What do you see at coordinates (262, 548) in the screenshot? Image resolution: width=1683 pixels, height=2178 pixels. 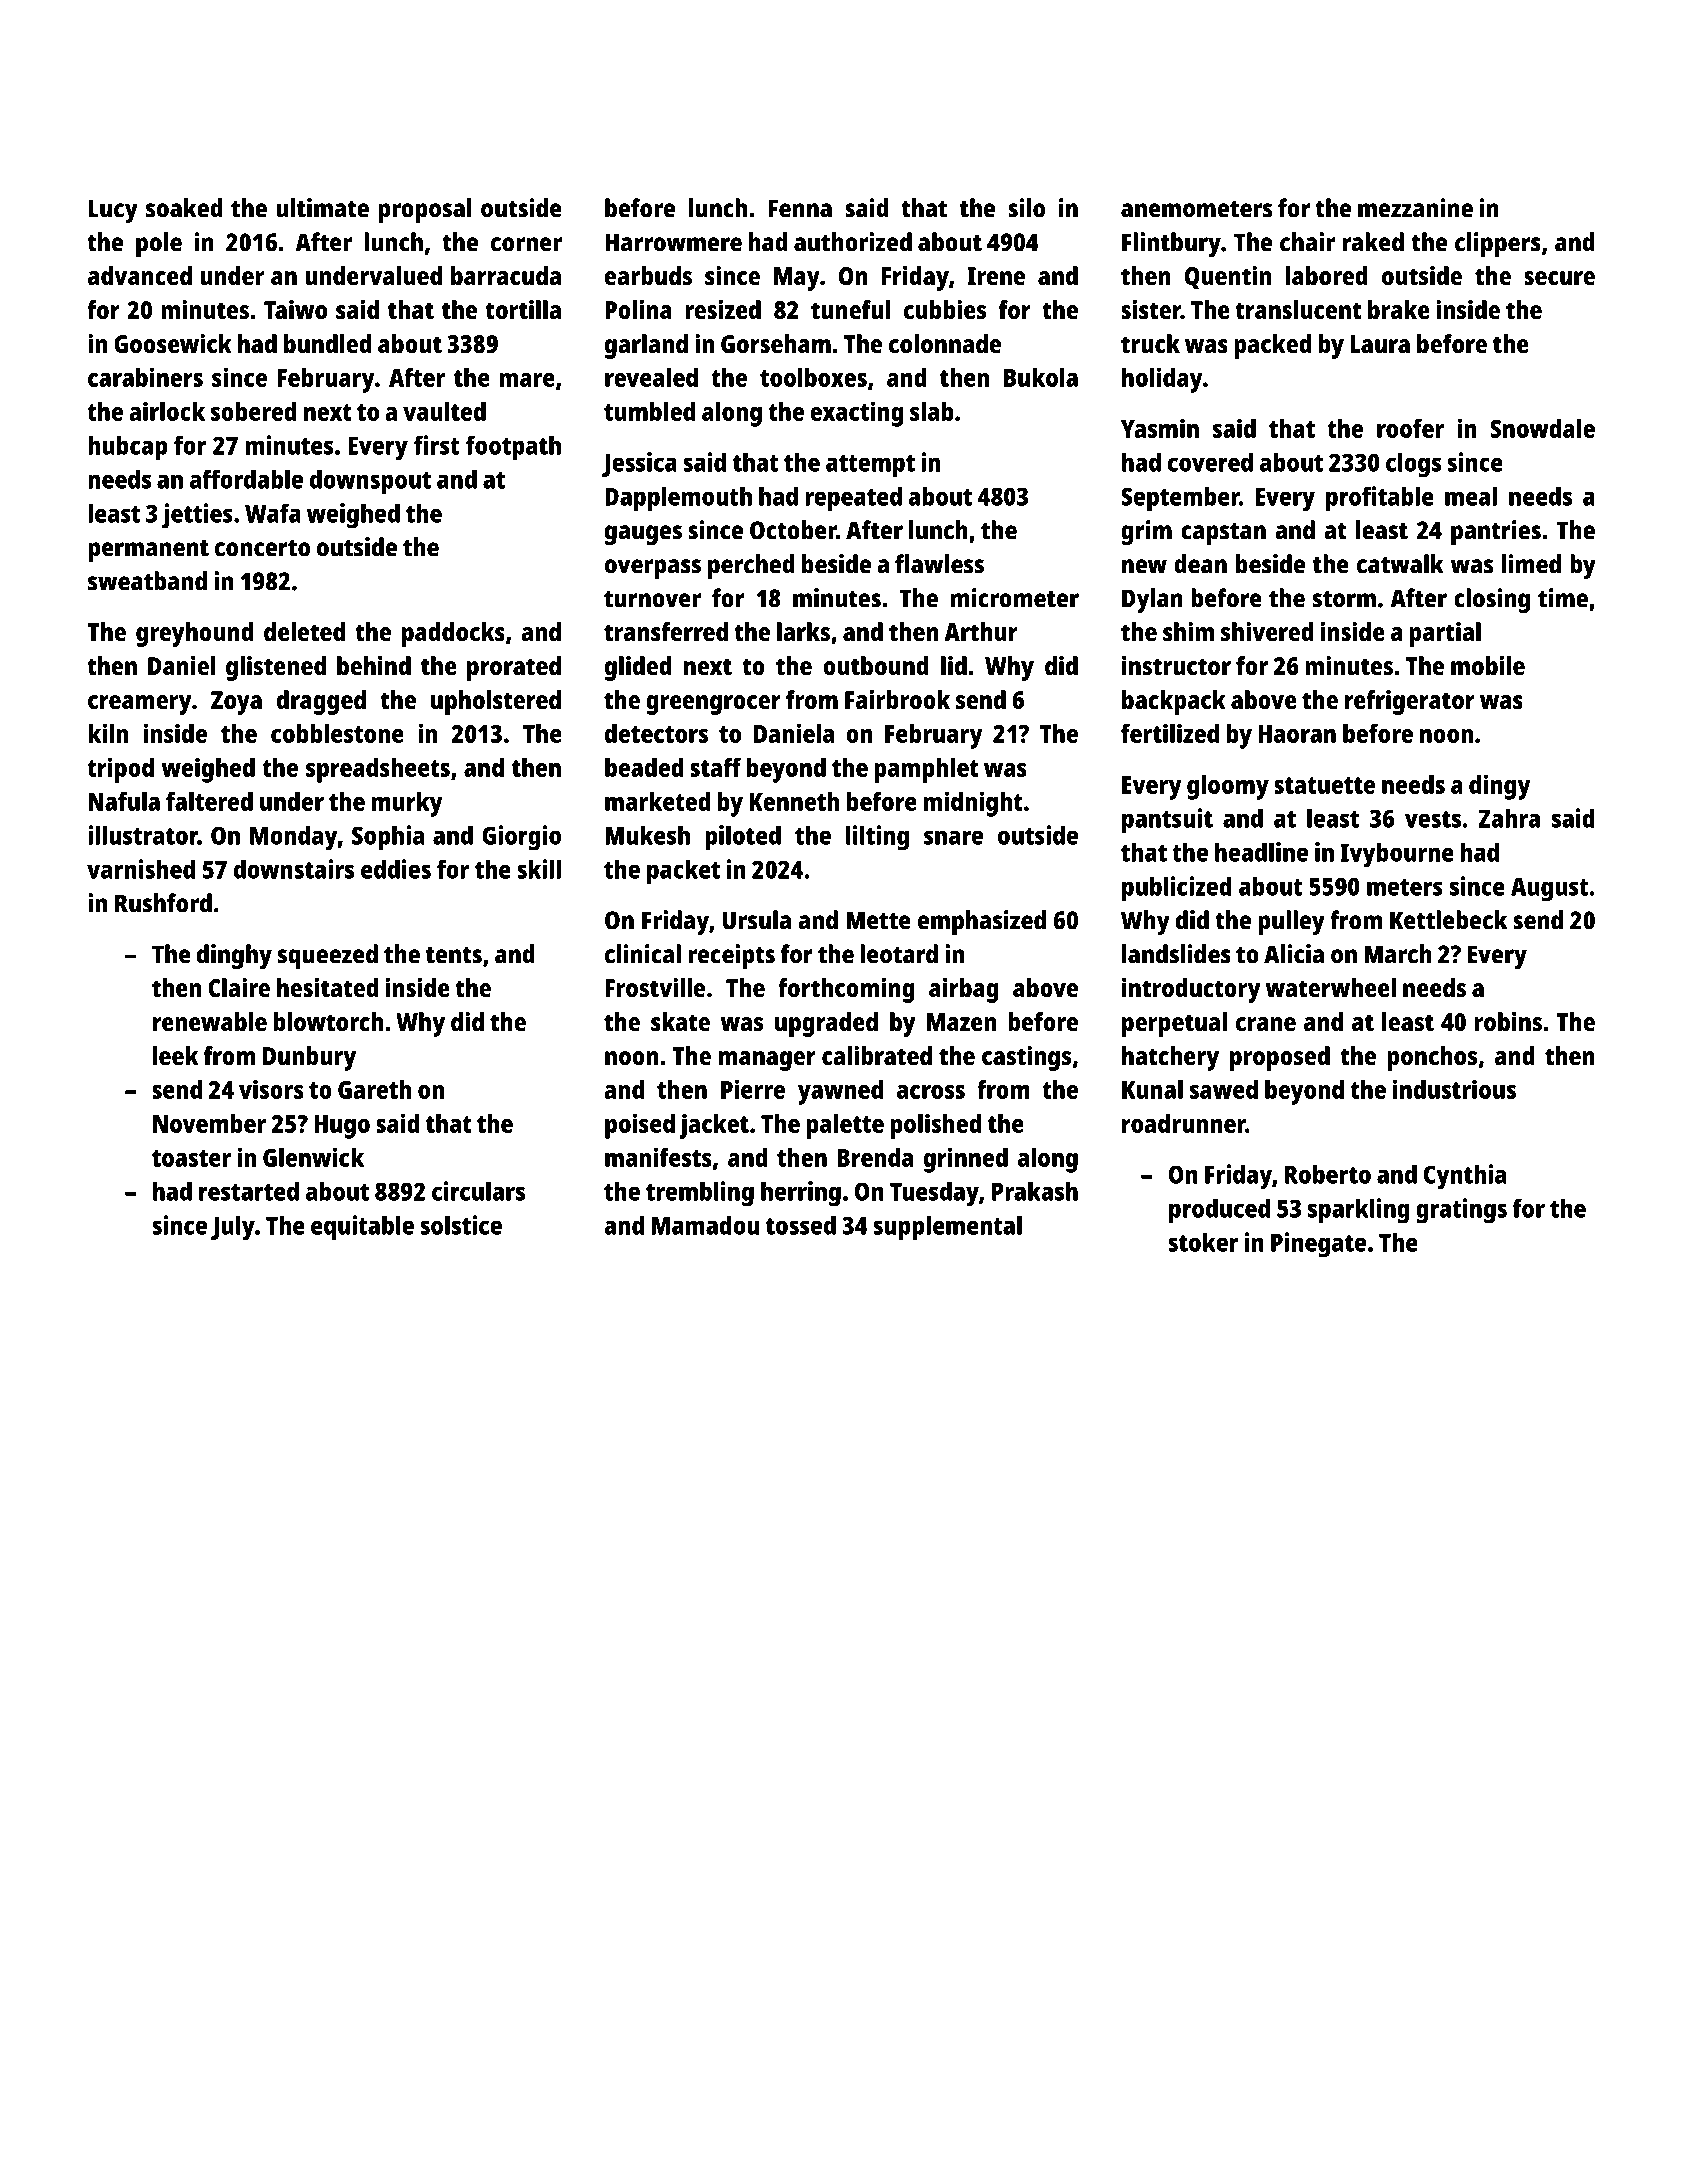 I see `concerto` at bounding box center [262, 548].
